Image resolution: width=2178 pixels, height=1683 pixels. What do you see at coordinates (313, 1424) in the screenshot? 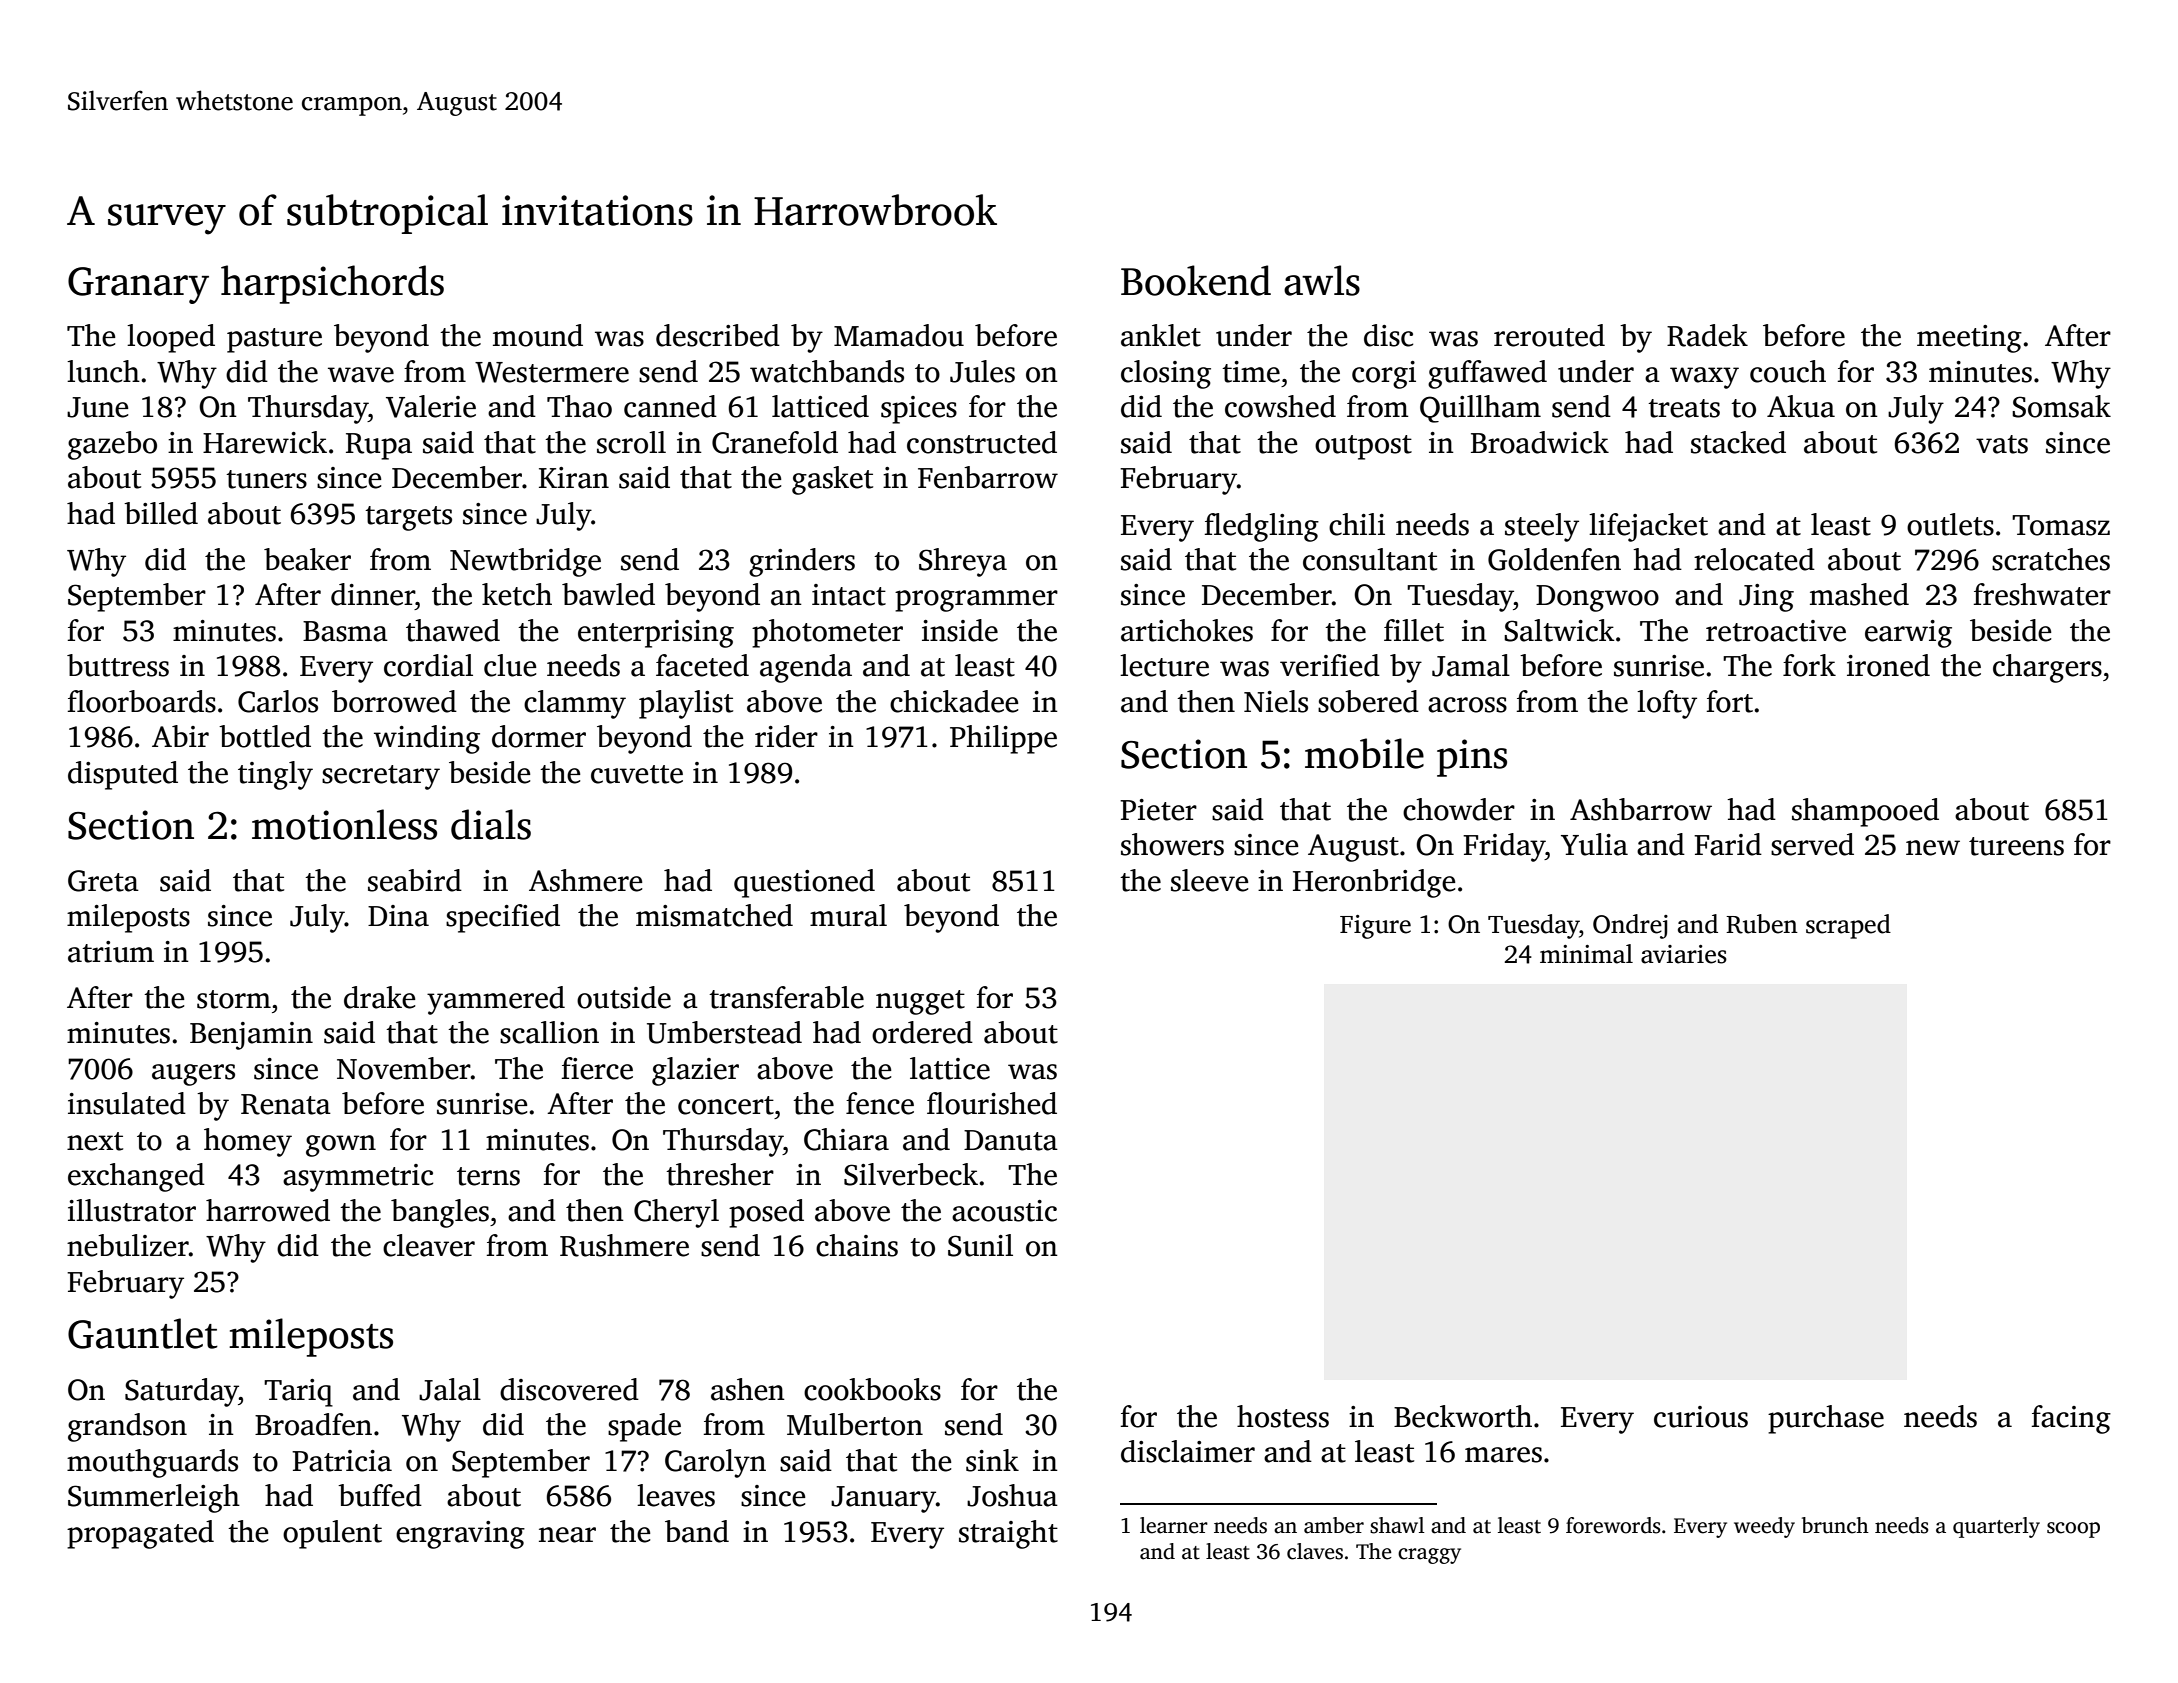
I see `Broadfen` at bounding box center [313, 1424].
